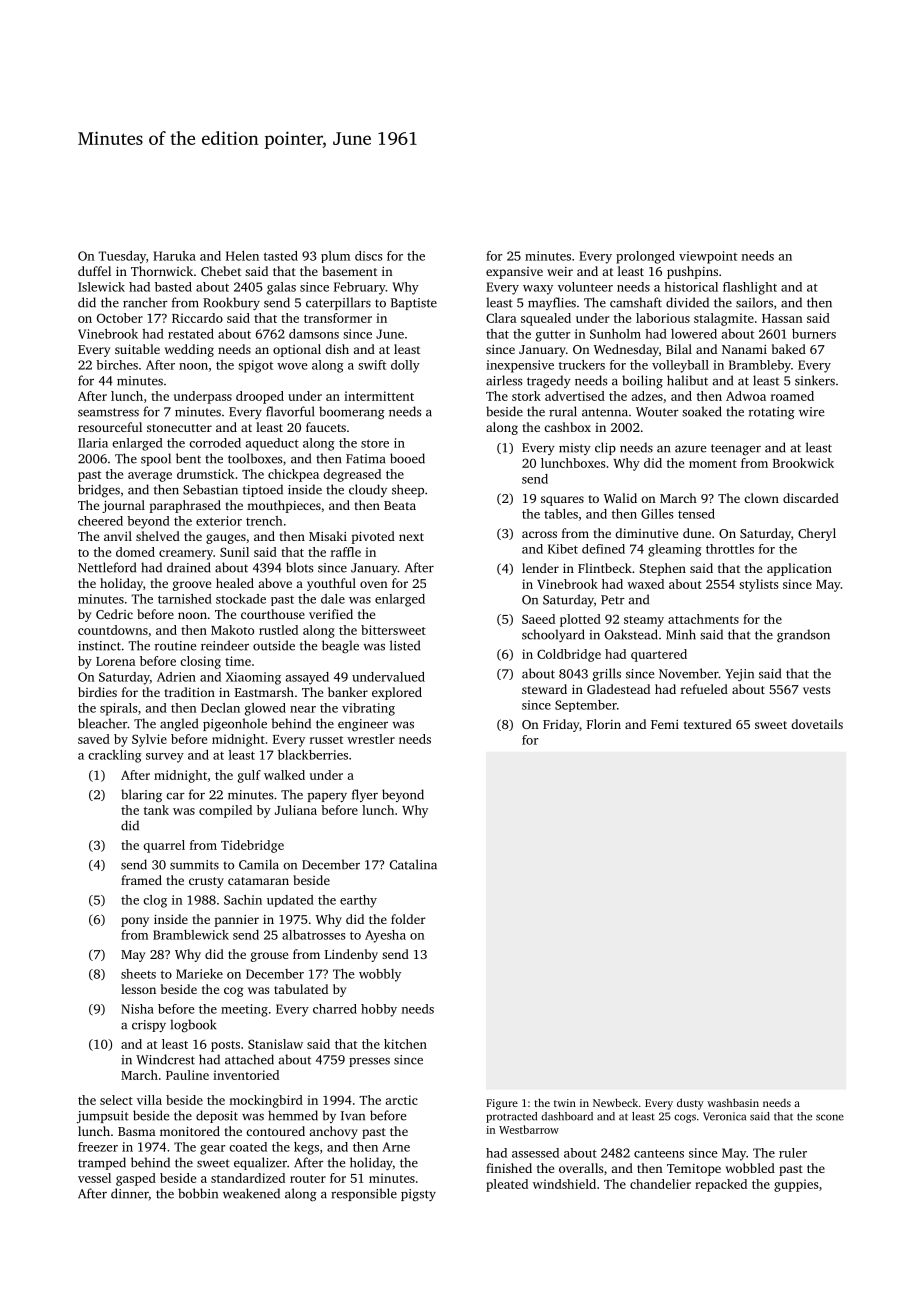 The image size is (924, 1311). What do you see at coordinates (369, 256) in the screenshot?
I see `discs` at bounding box center [369, 256].
